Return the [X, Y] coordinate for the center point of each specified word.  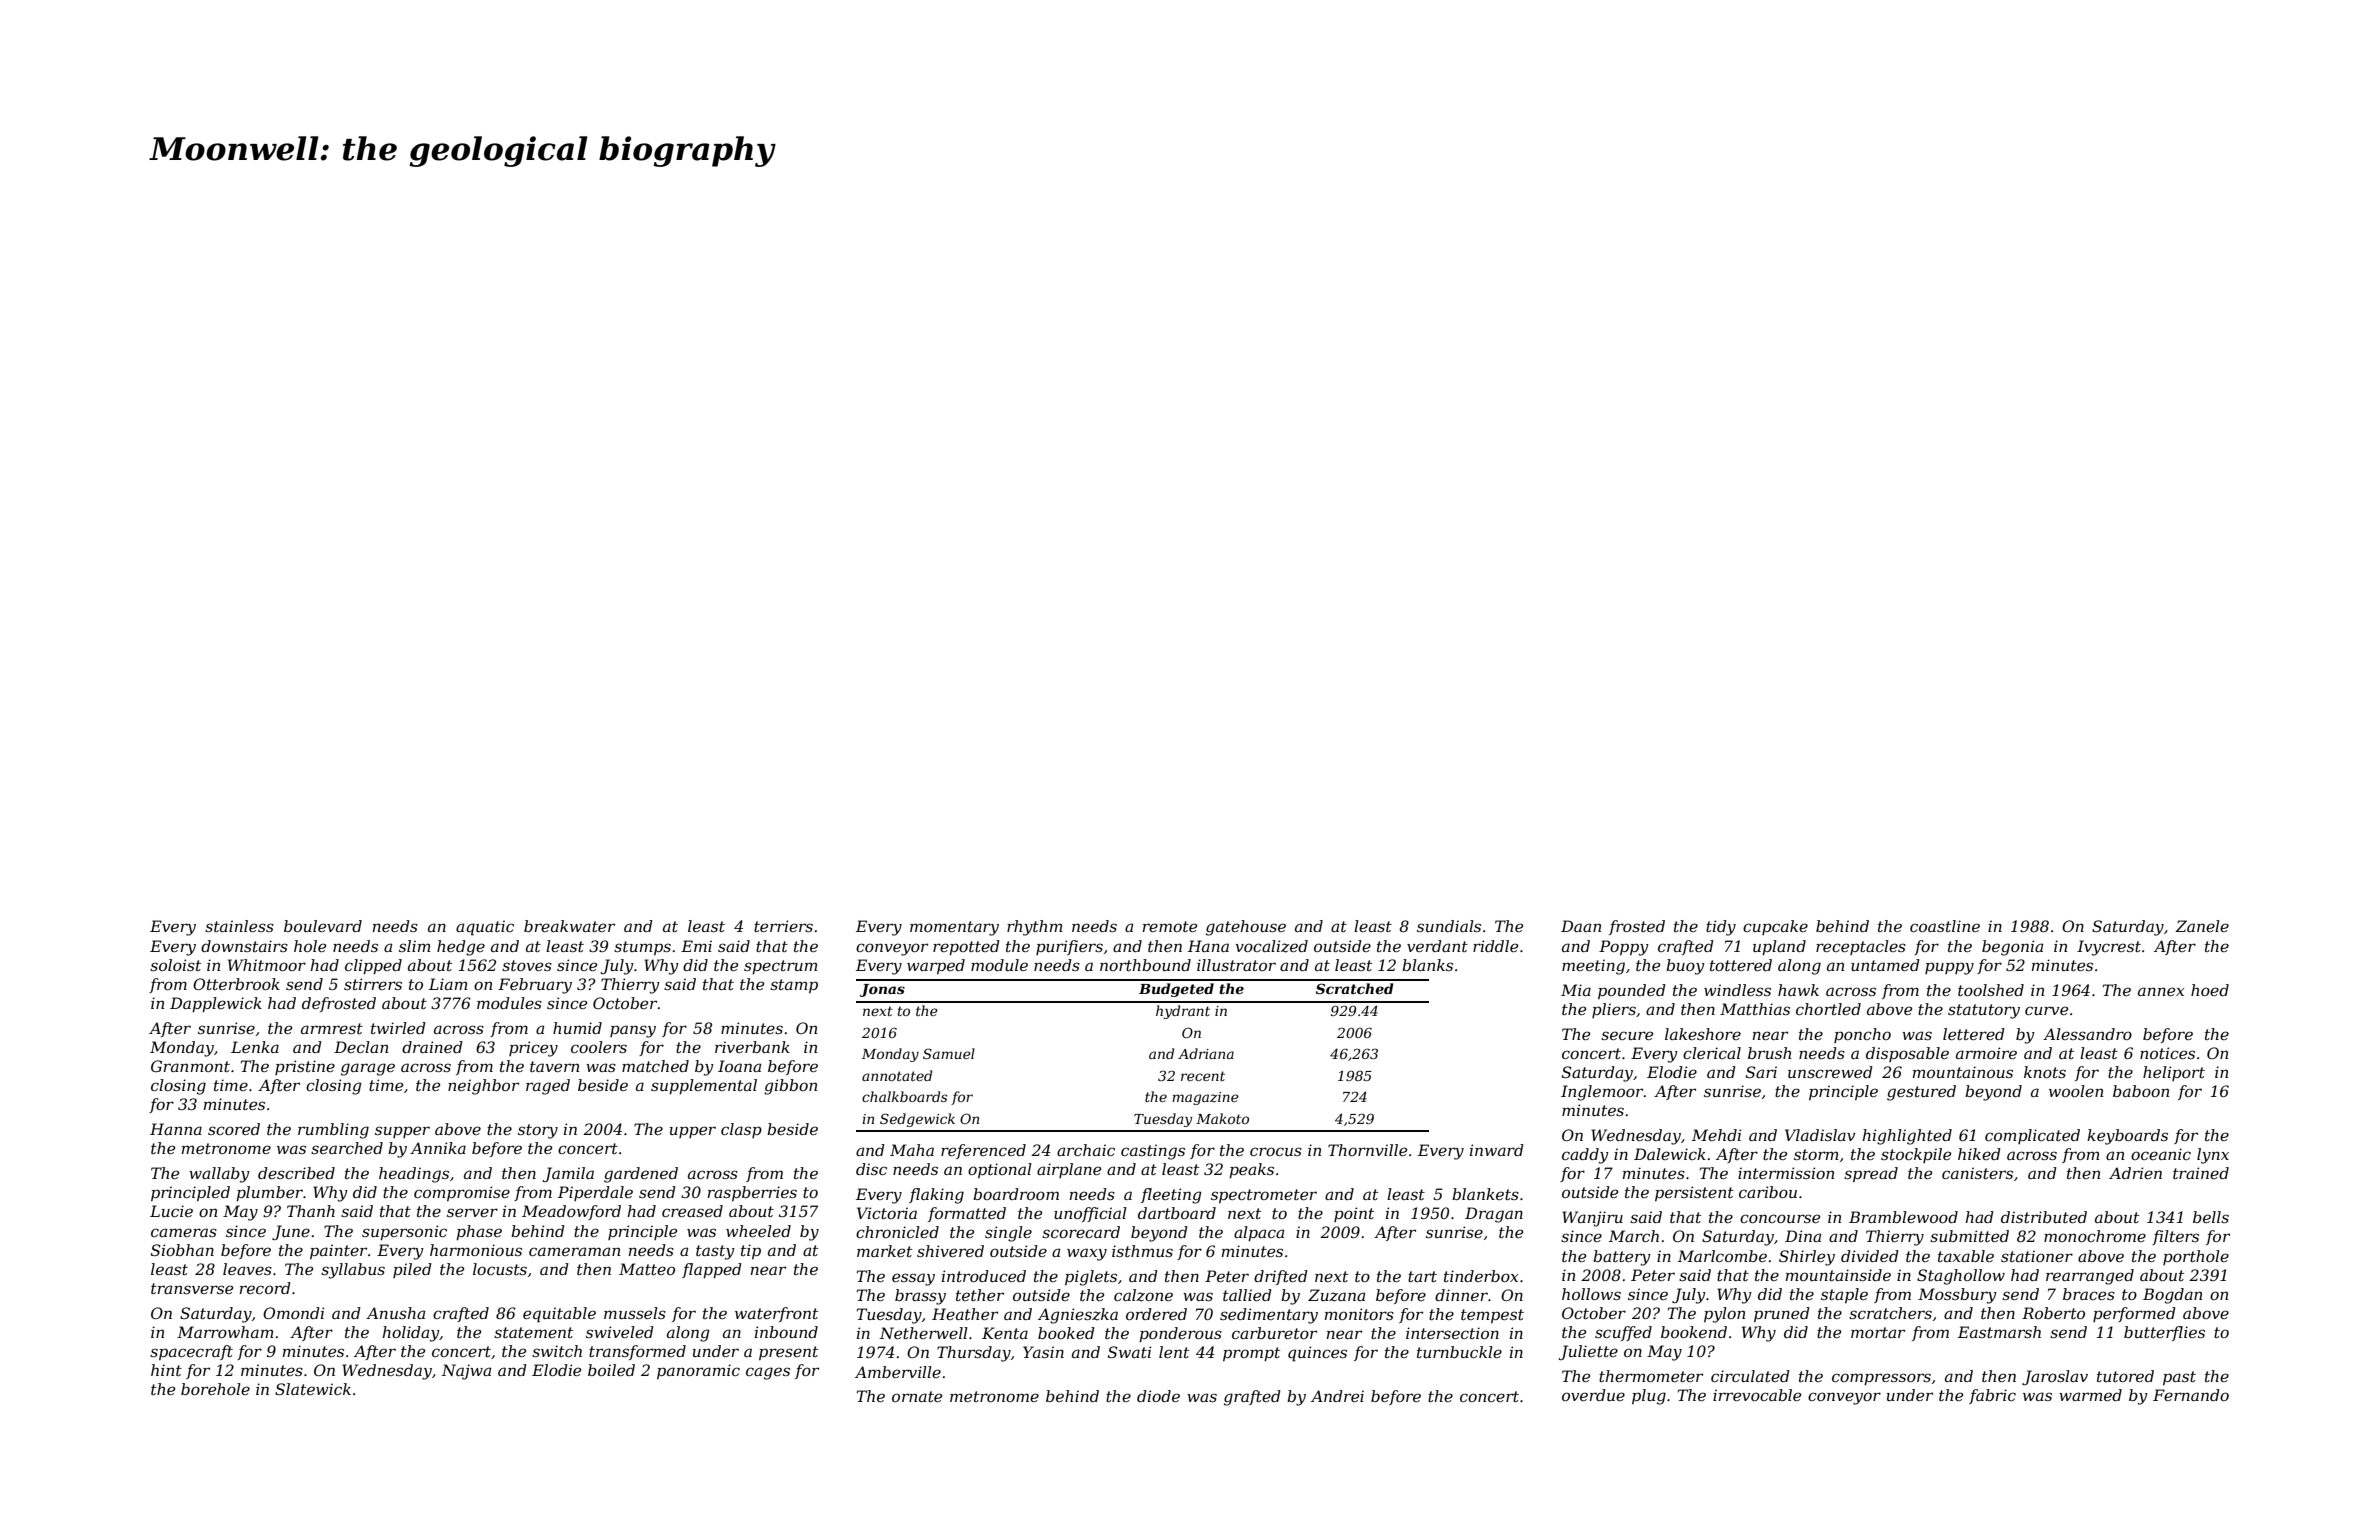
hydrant [1183, 1012]
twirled [398, 1028]
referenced [983, 1151]
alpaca [1259, 1233]
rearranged [2090, 1277]
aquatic [485, 928]
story [538, 1131]
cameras [184, 1232]
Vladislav [1820, 1135]
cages [768, 1373]
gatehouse [1246, 928]
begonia [2012, 948]
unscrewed [1830, 1072]
